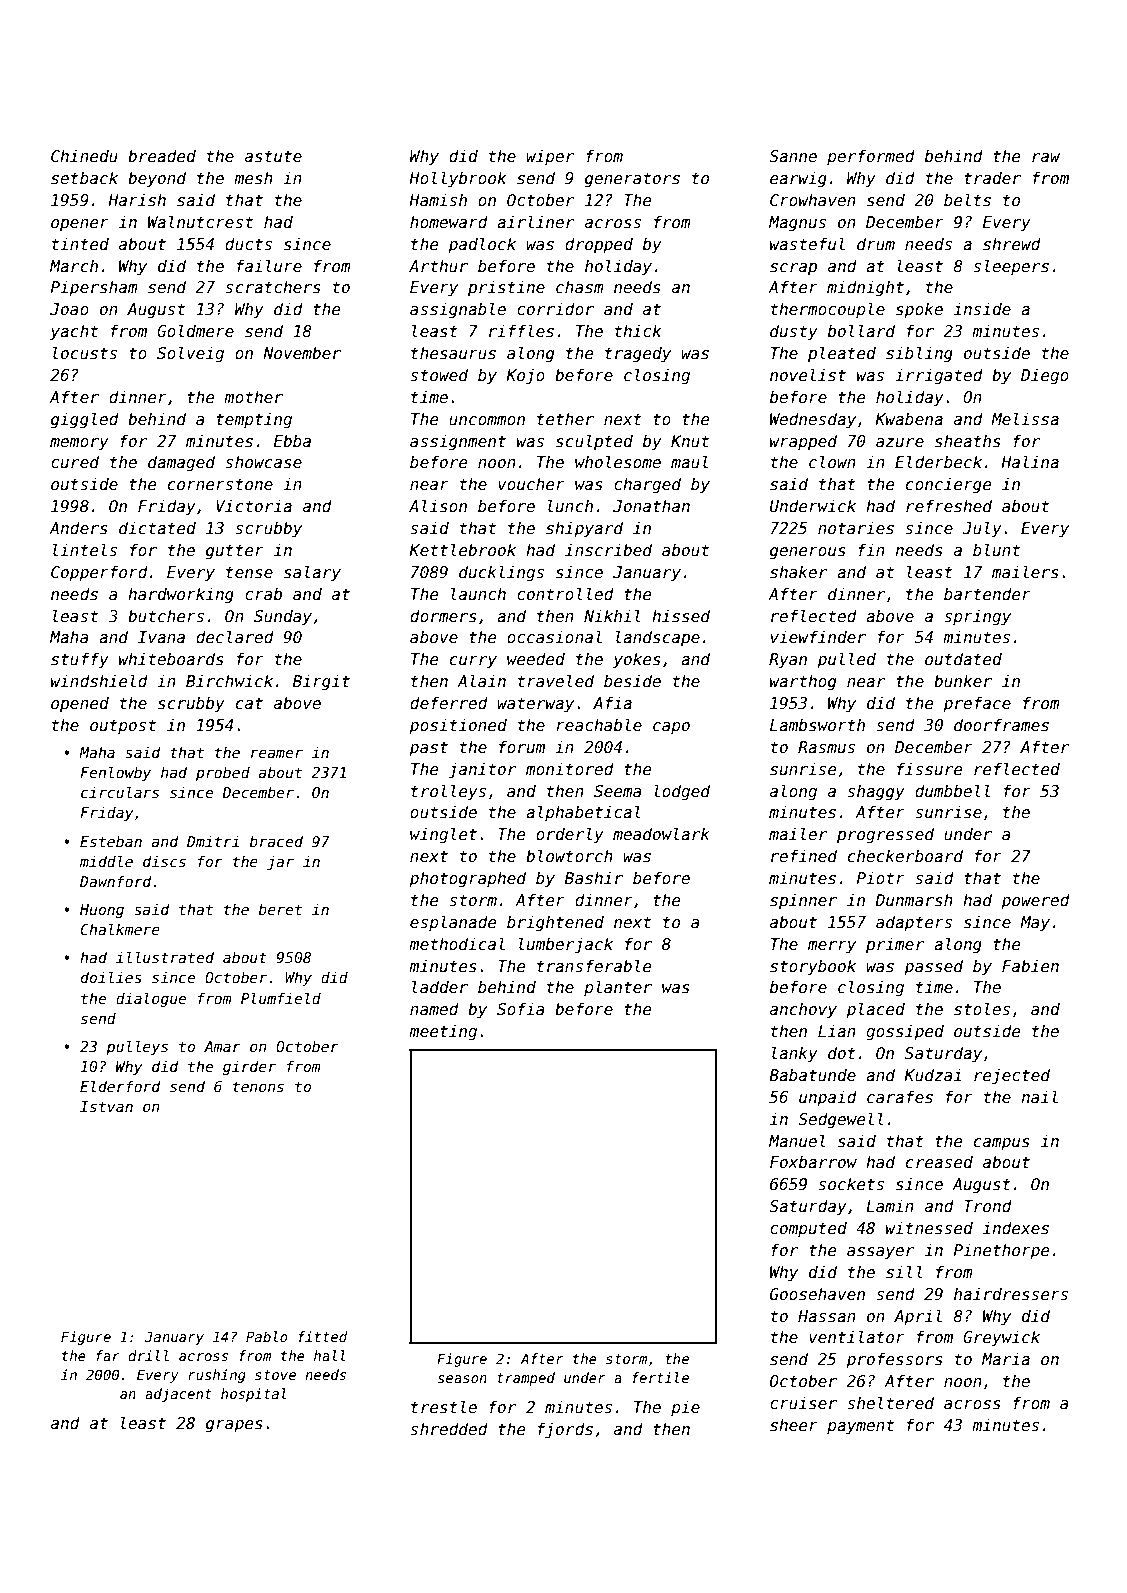  Describe the element at coordinates (794, 332) in the screenshot. I see `dusty` at that location.
